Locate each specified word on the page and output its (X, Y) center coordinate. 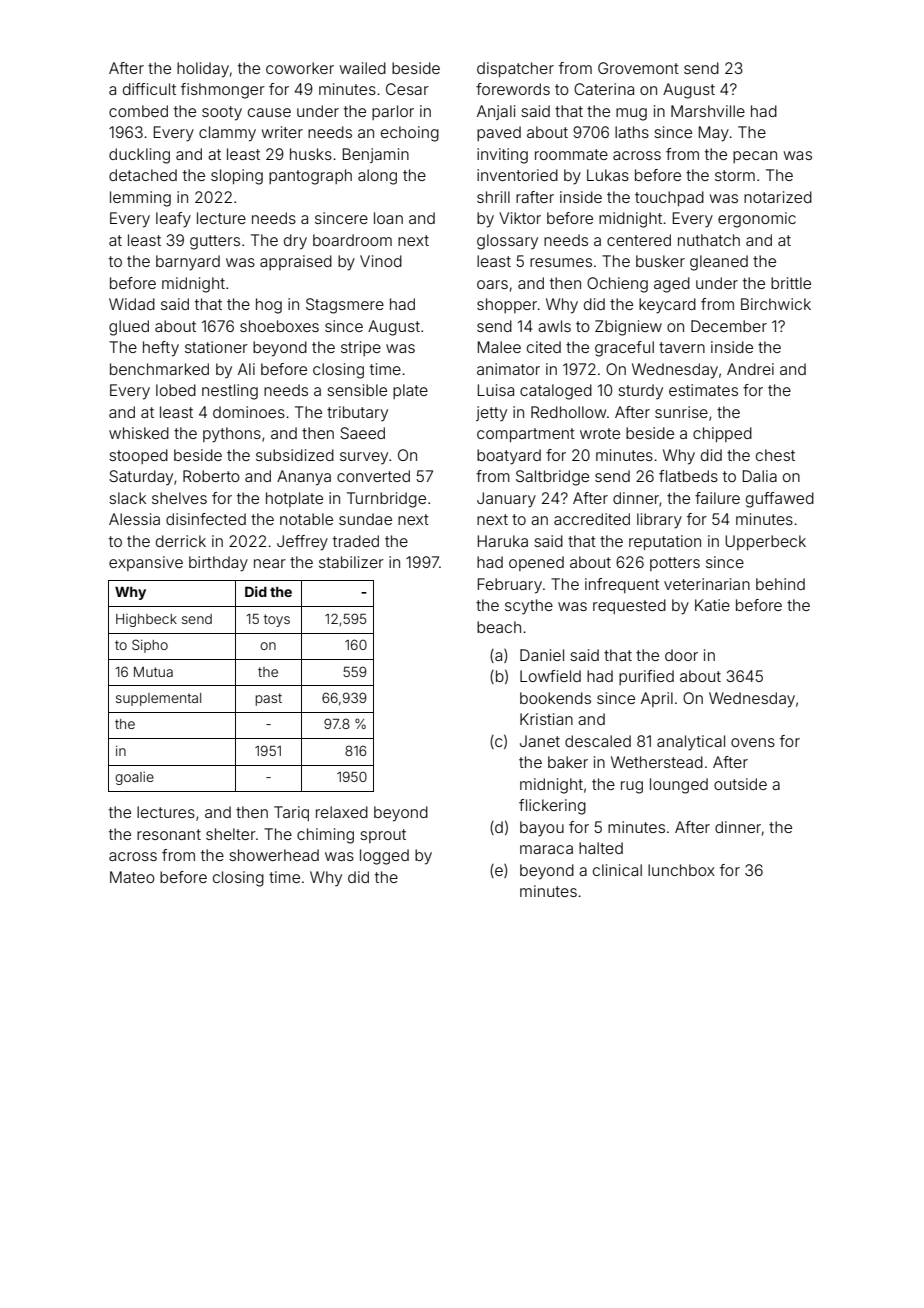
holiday (203, 70)
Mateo (132, 877)
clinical (617, 870)
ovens (753, 742)
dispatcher (515, 69)
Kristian (546, 719)
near (270, 563)
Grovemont (638, 68)
